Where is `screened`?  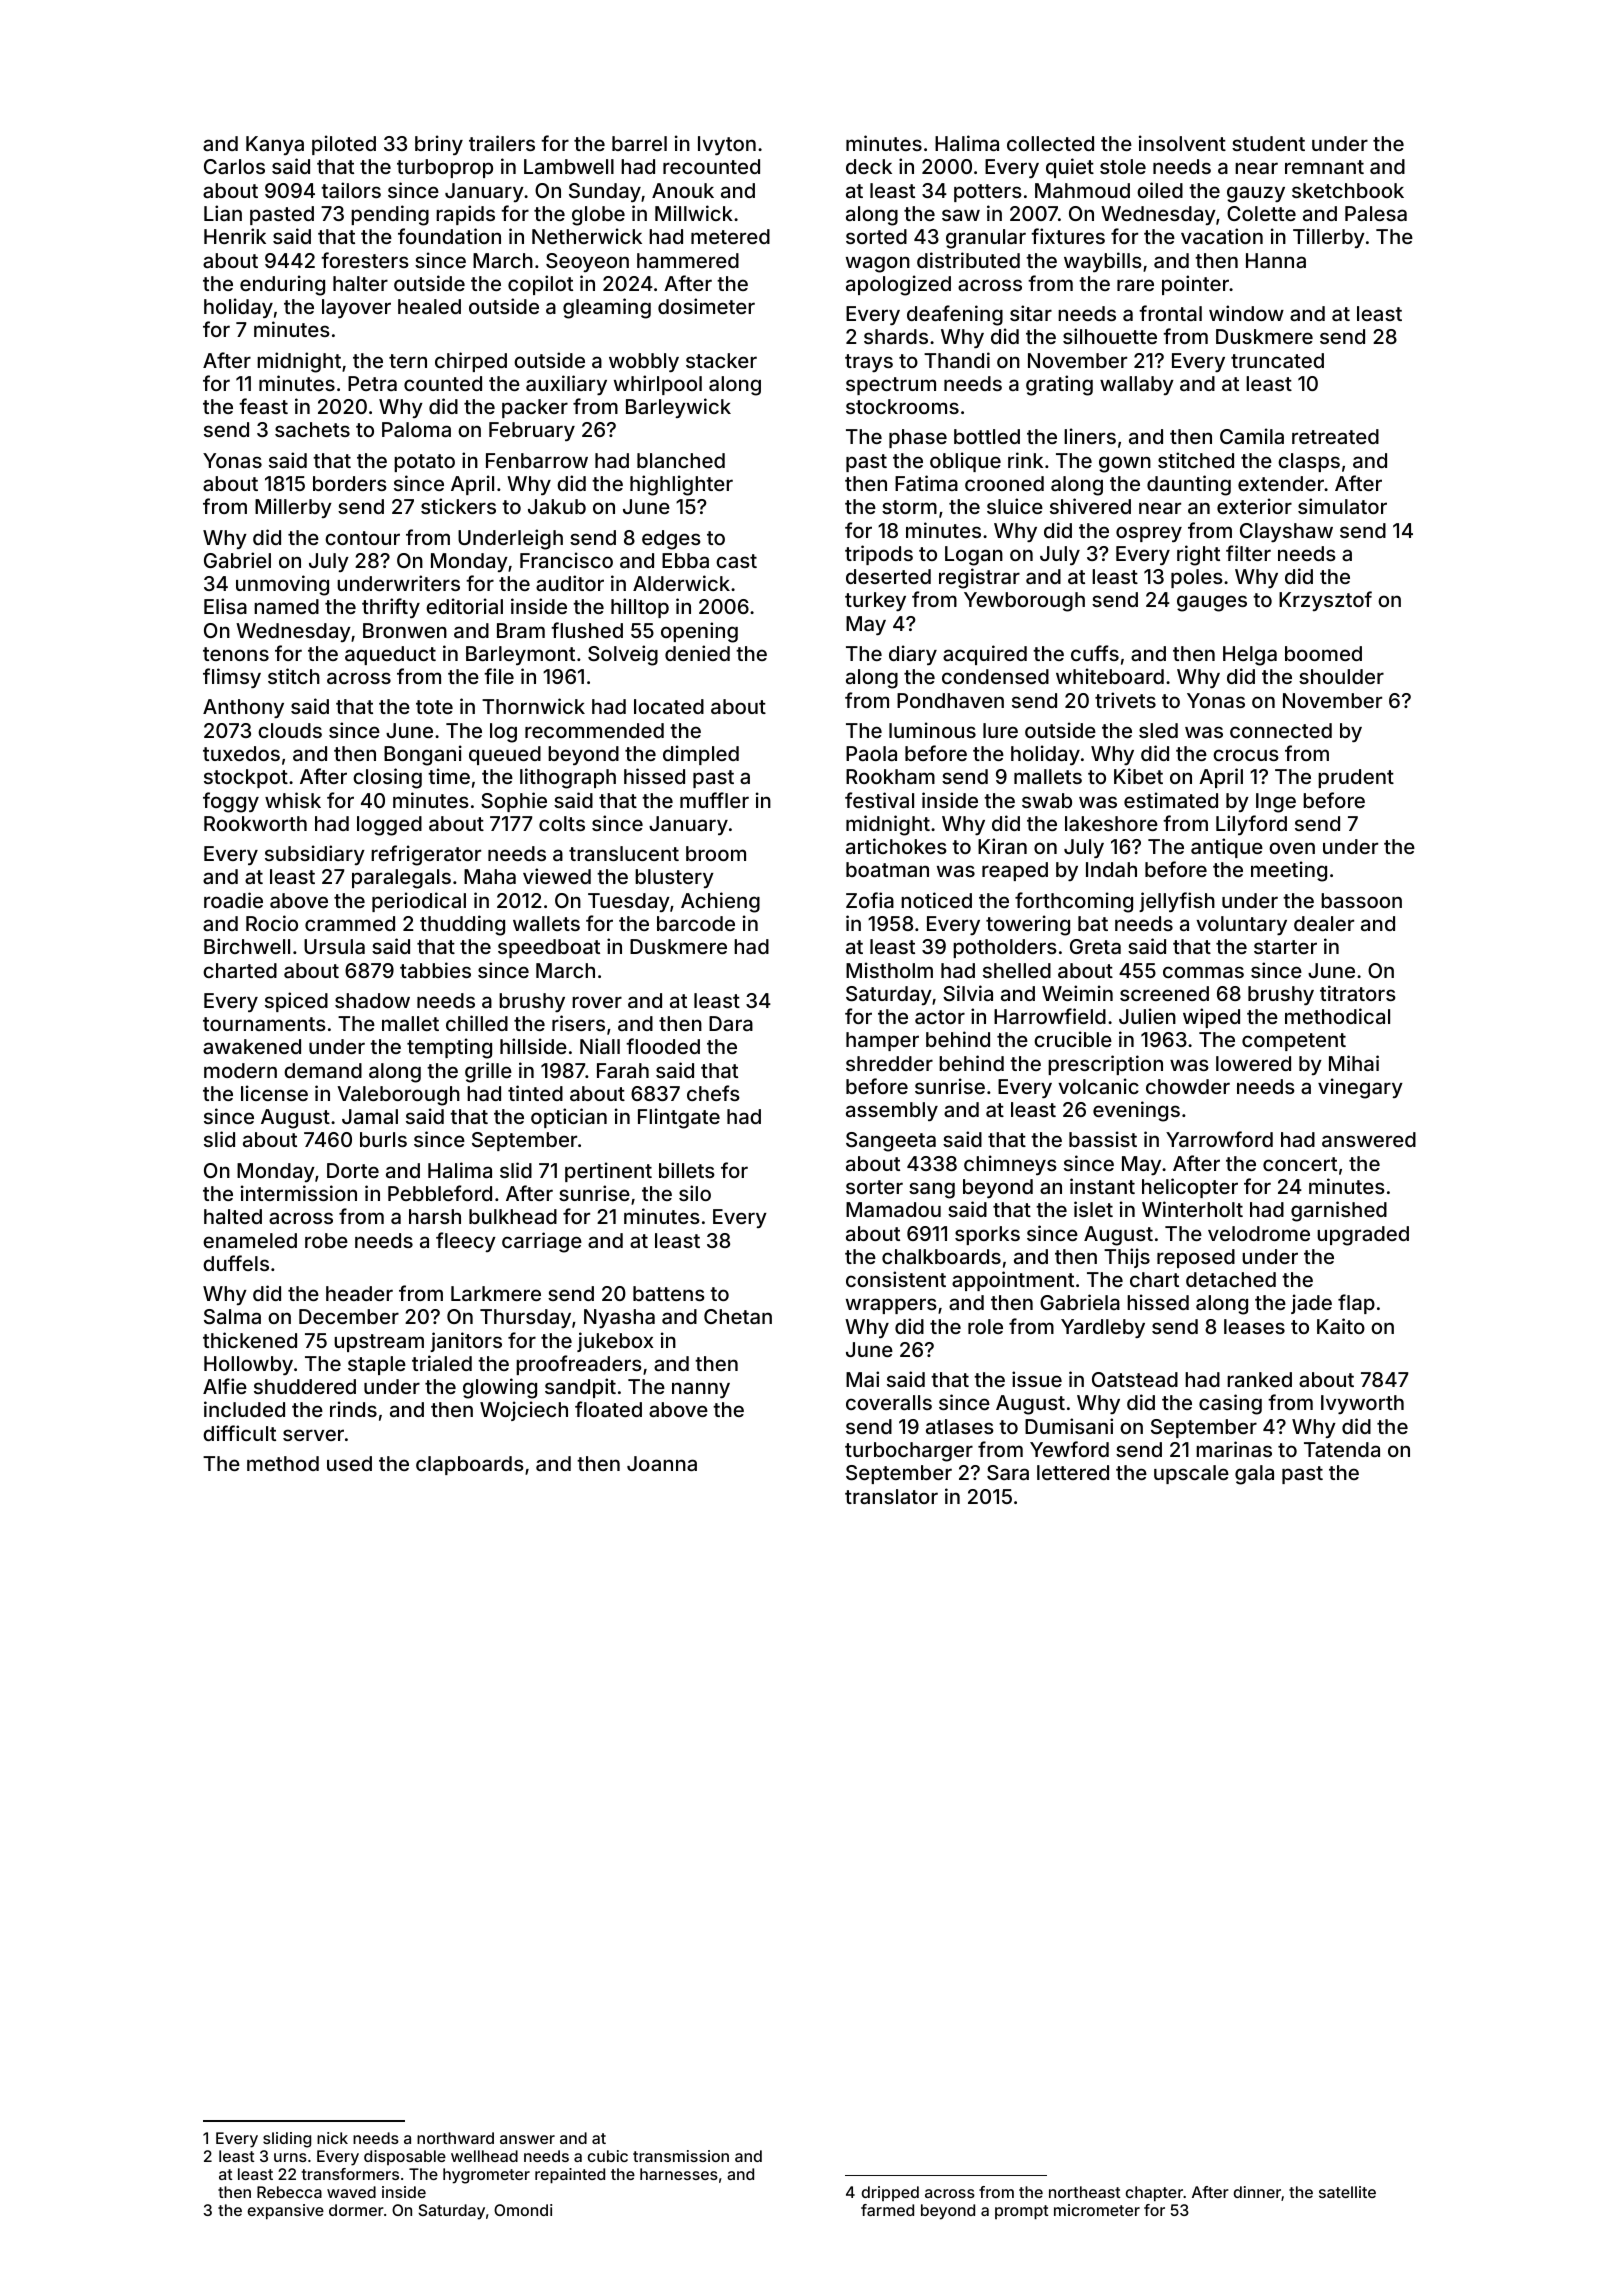 screened is located at coordinates (1164, 993).
